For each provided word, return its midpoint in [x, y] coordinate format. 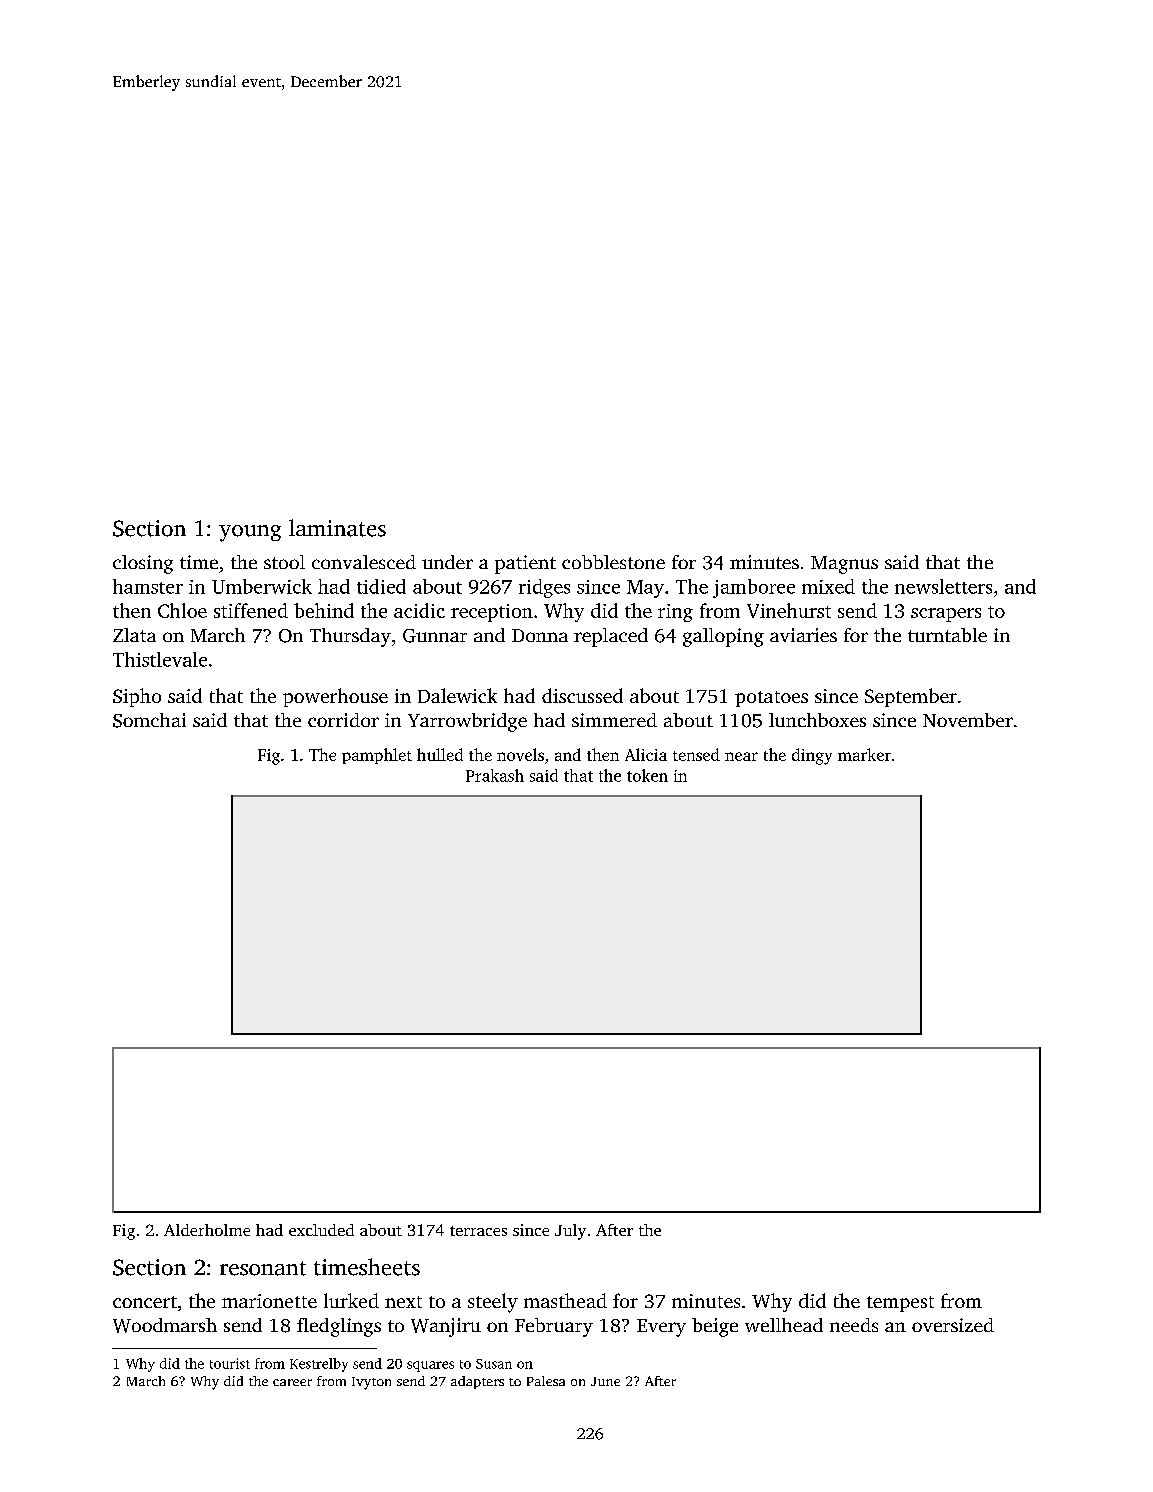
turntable [947, 635]
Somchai [149, 720]
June [605, 1381]
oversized [953, 1325]
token [647, 775]
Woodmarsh [165, 1325]
